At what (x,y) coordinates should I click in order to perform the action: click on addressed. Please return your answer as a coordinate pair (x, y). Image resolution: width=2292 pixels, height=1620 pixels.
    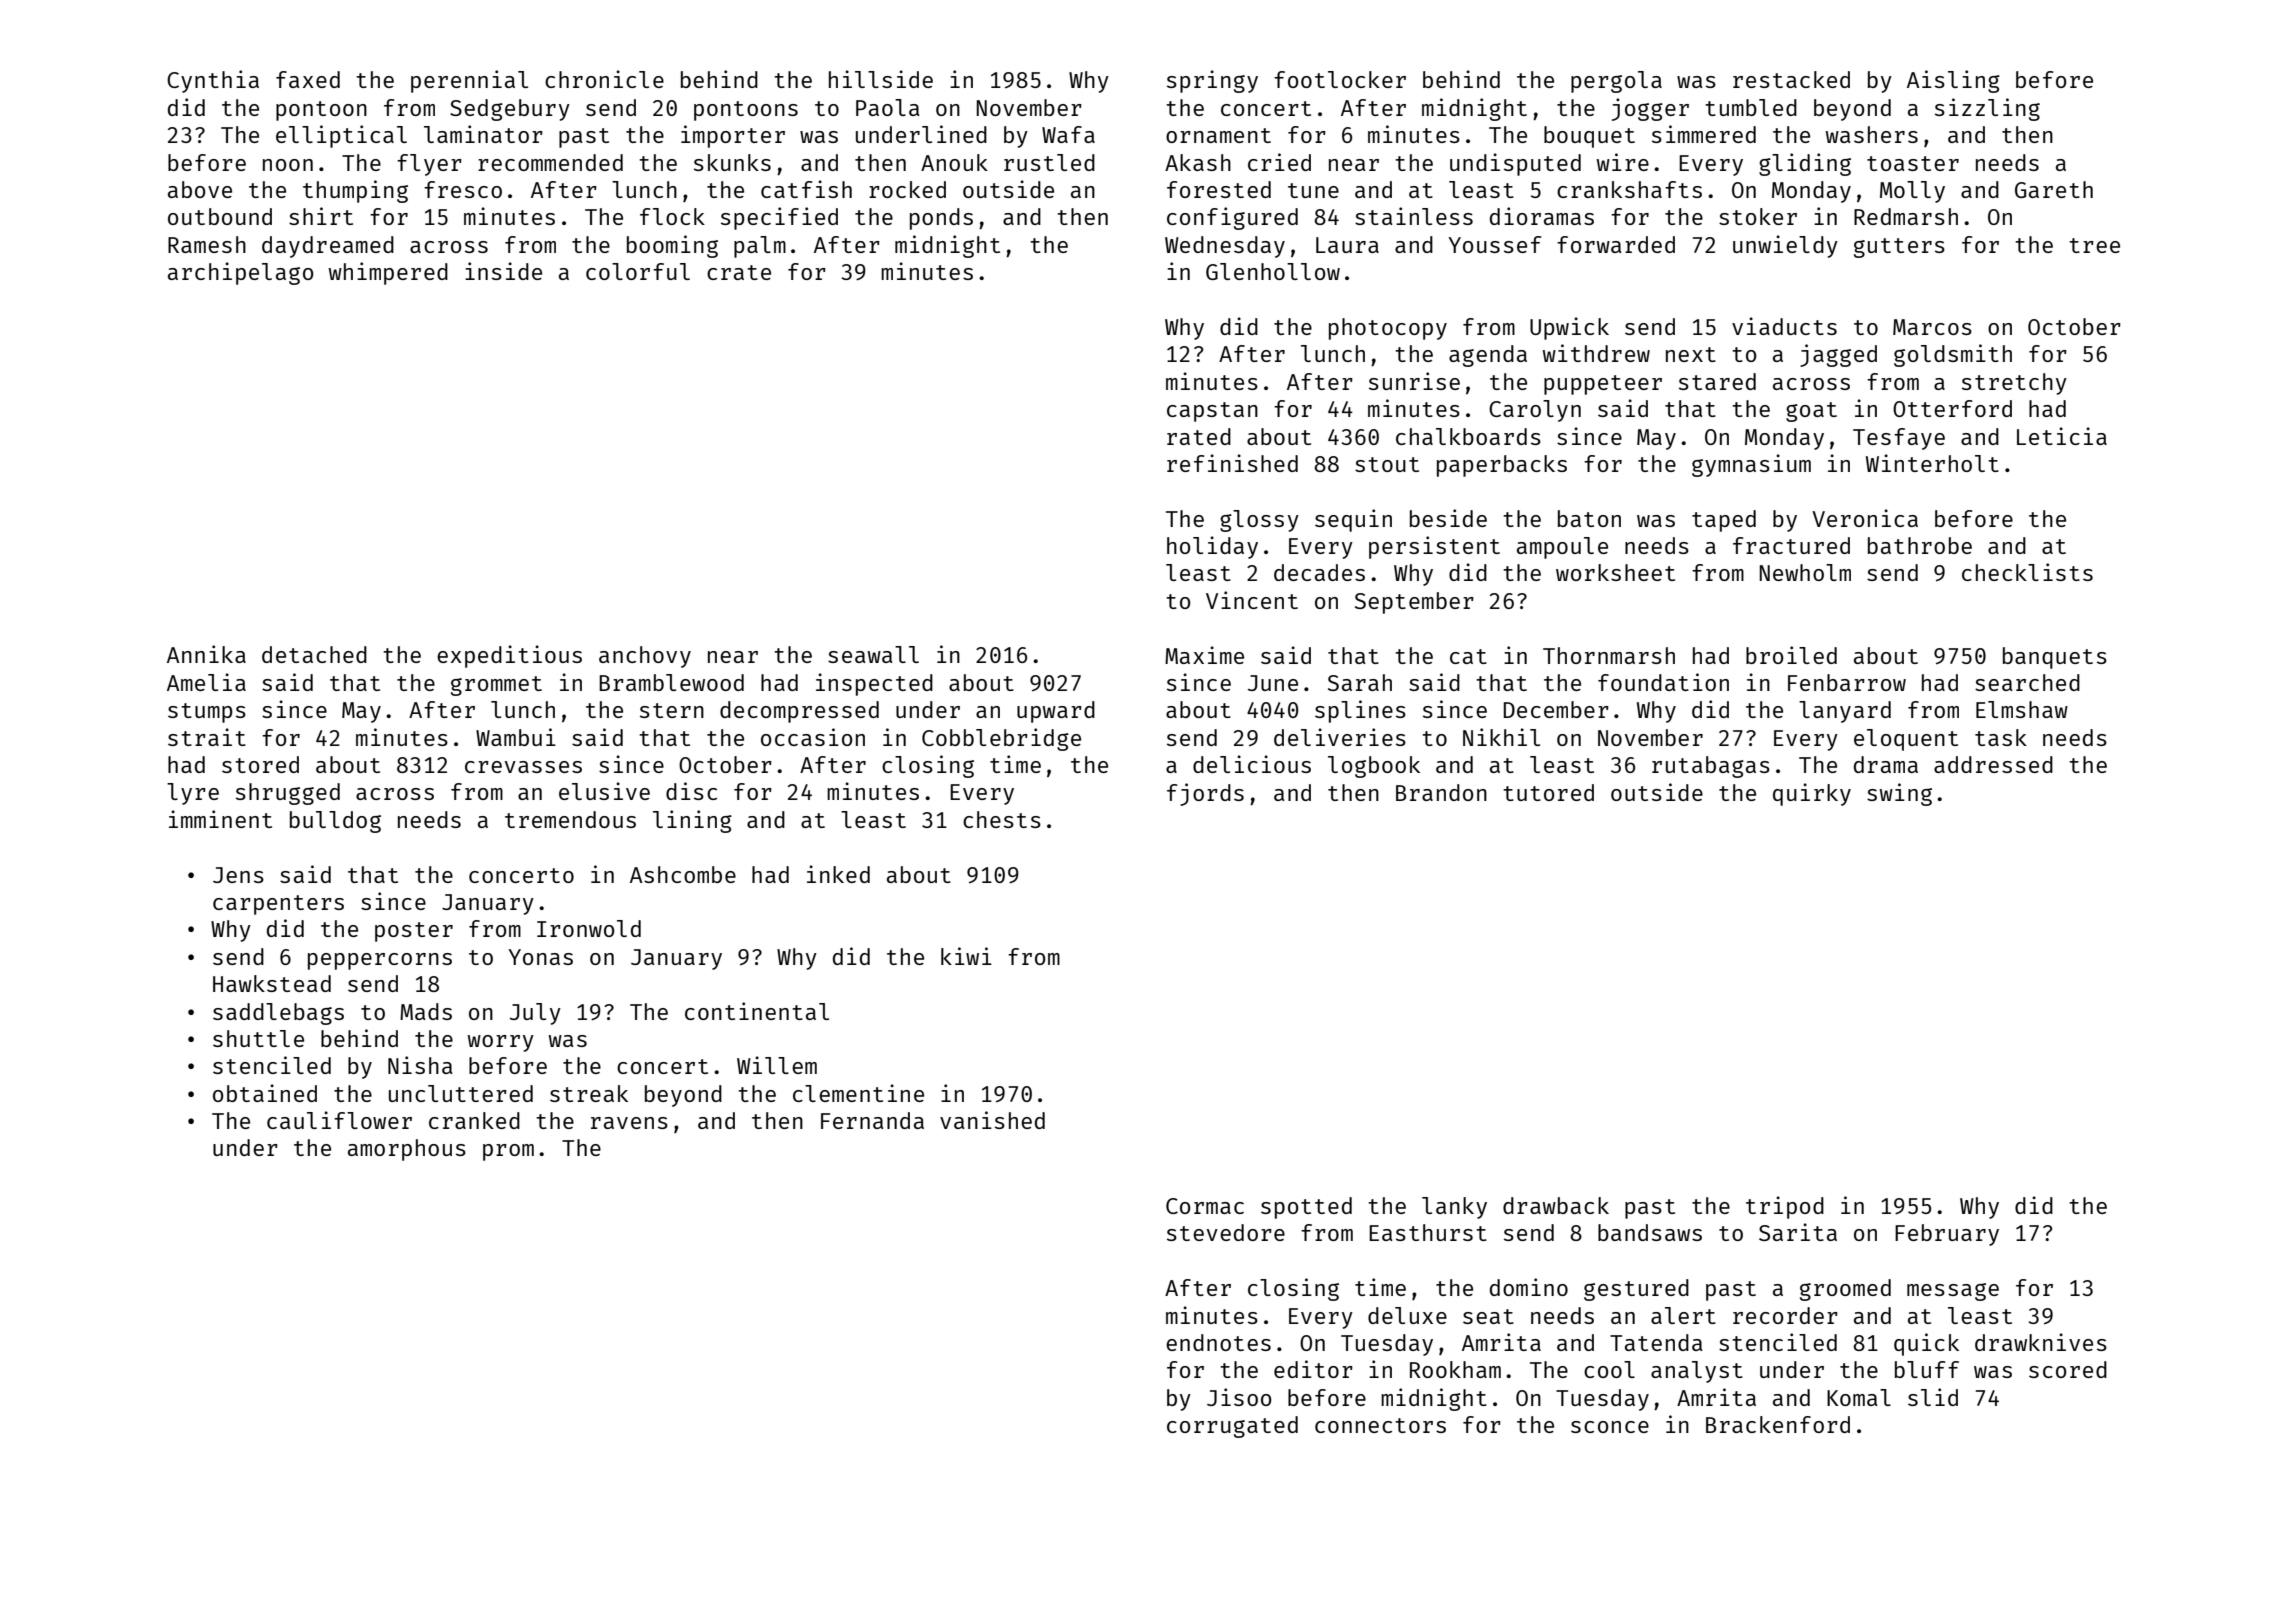
    Looking at the image, I should click on (1993, 764).
